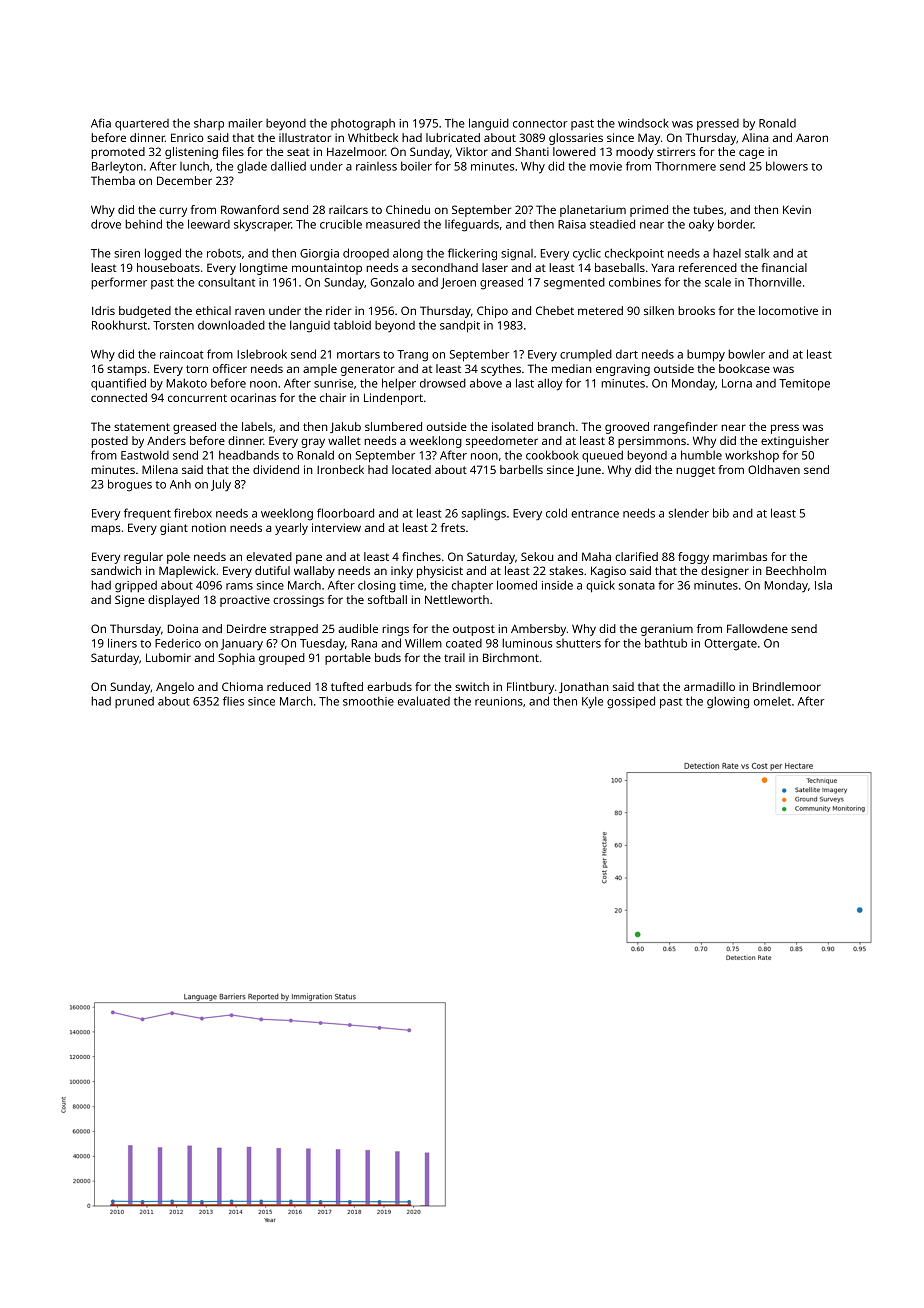 This document has width=924, height=1308. I want to click on performer, so click(119, 283).
